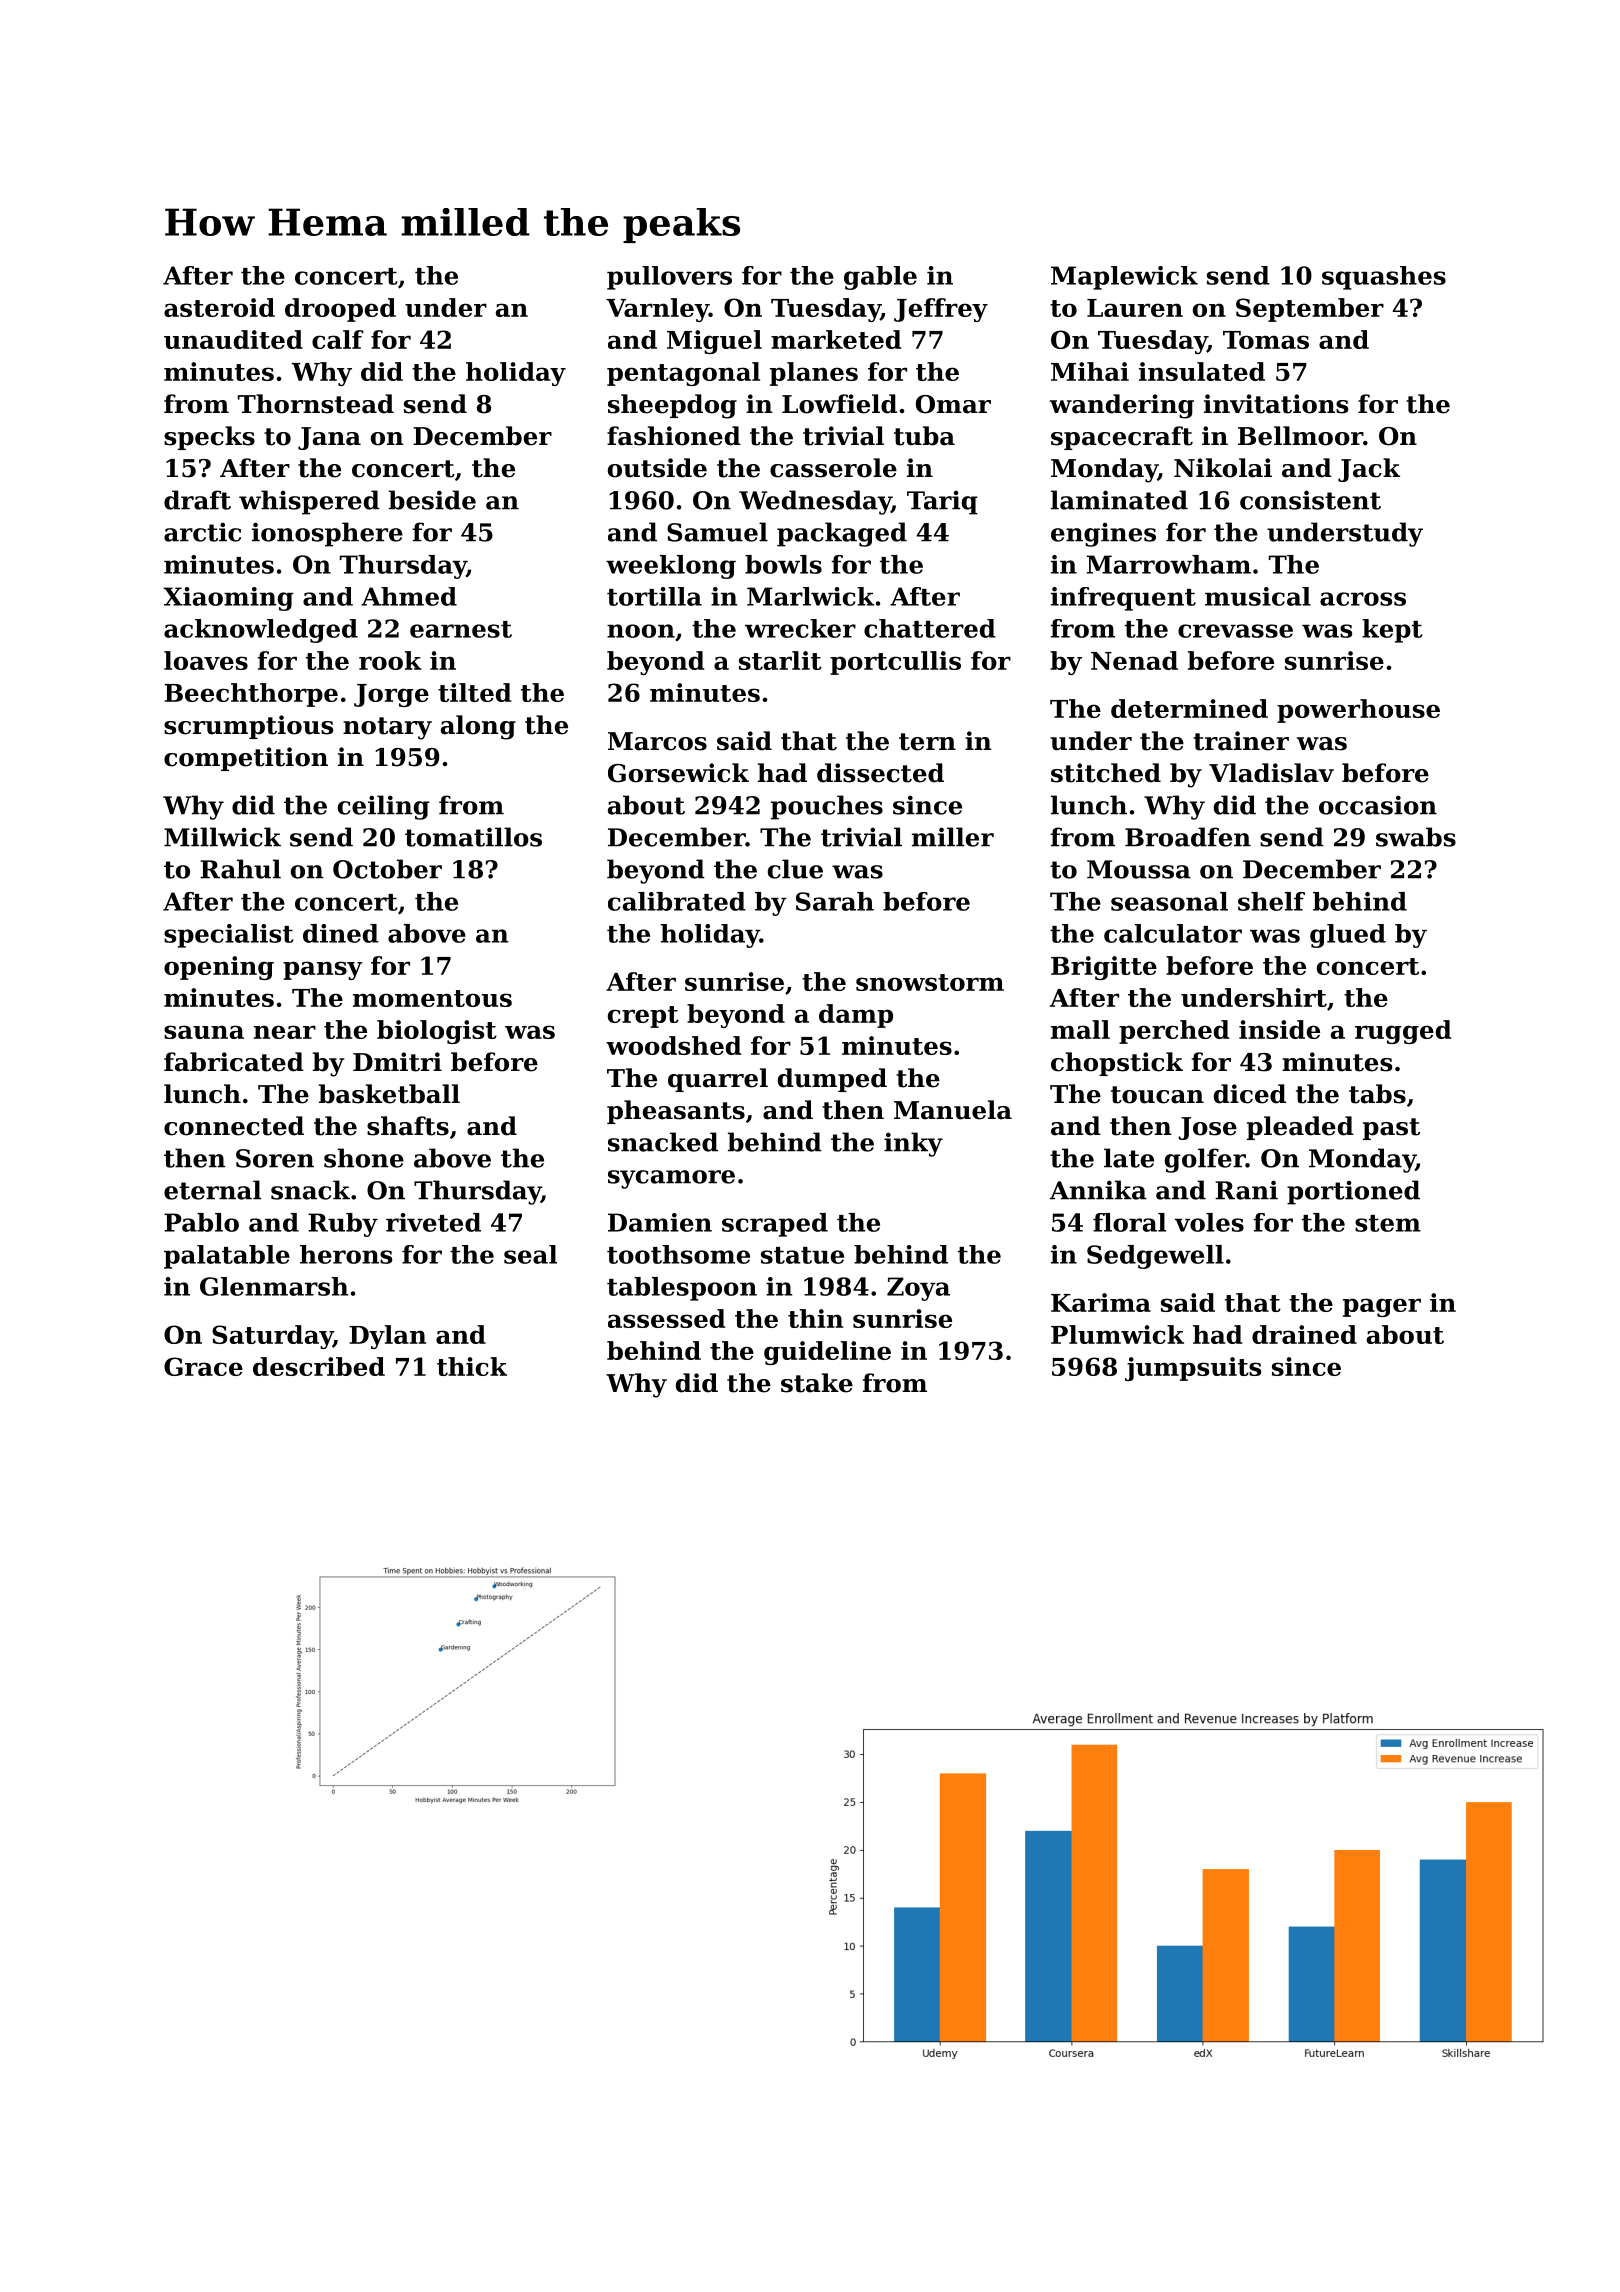 This page has height=2292, width=1620. Describe the element at coordinates (340, 310) in the page. I see `drooped` at that location.
